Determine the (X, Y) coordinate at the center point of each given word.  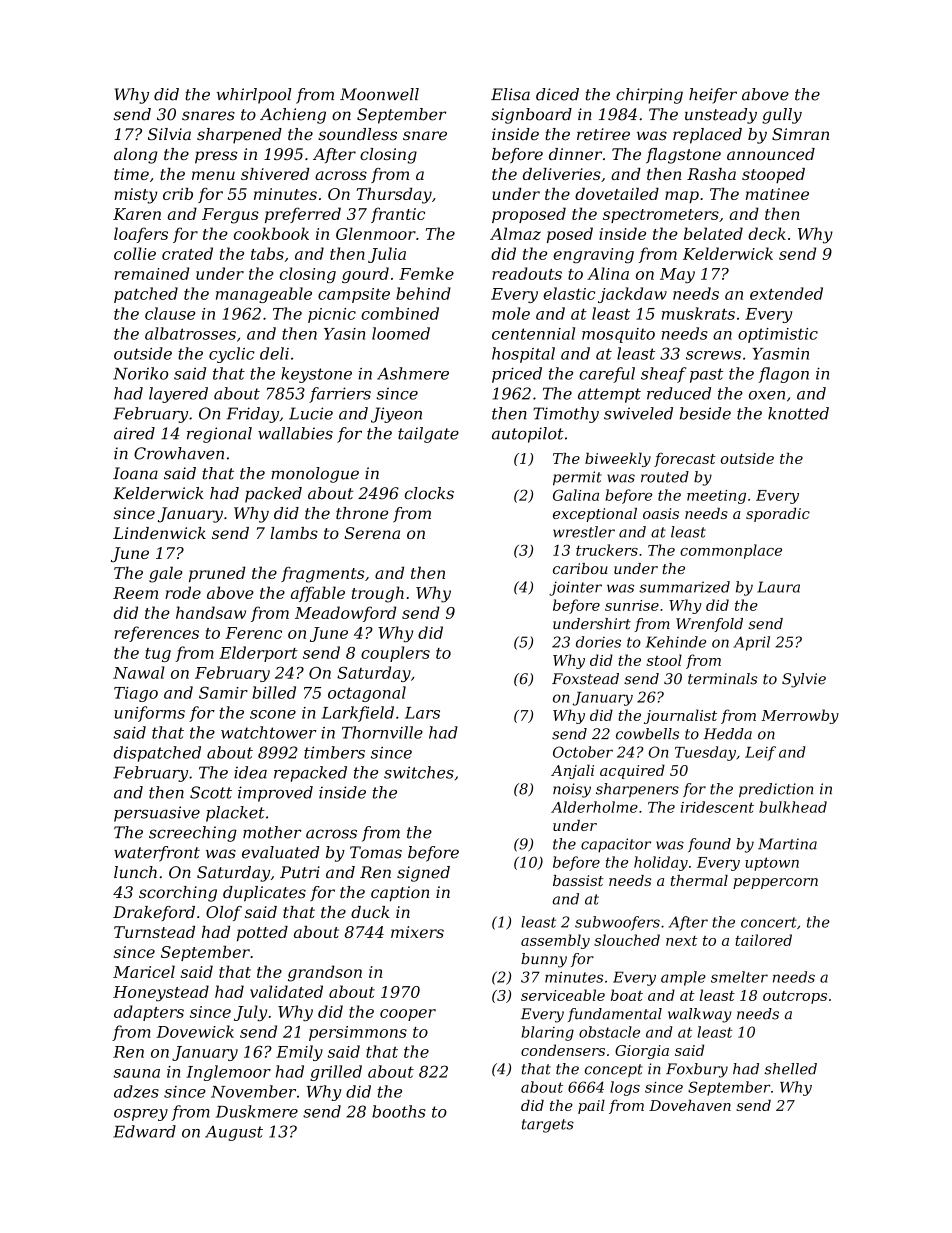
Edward (144, 1131)
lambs (294, 533)
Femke (426, 273)
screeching (193, 834)
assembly (555, 941)
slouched (627, 940)
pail (591, 1106)
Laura (778, 587)
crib (178, 194)
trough (378, 594)
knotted (798, 413)
